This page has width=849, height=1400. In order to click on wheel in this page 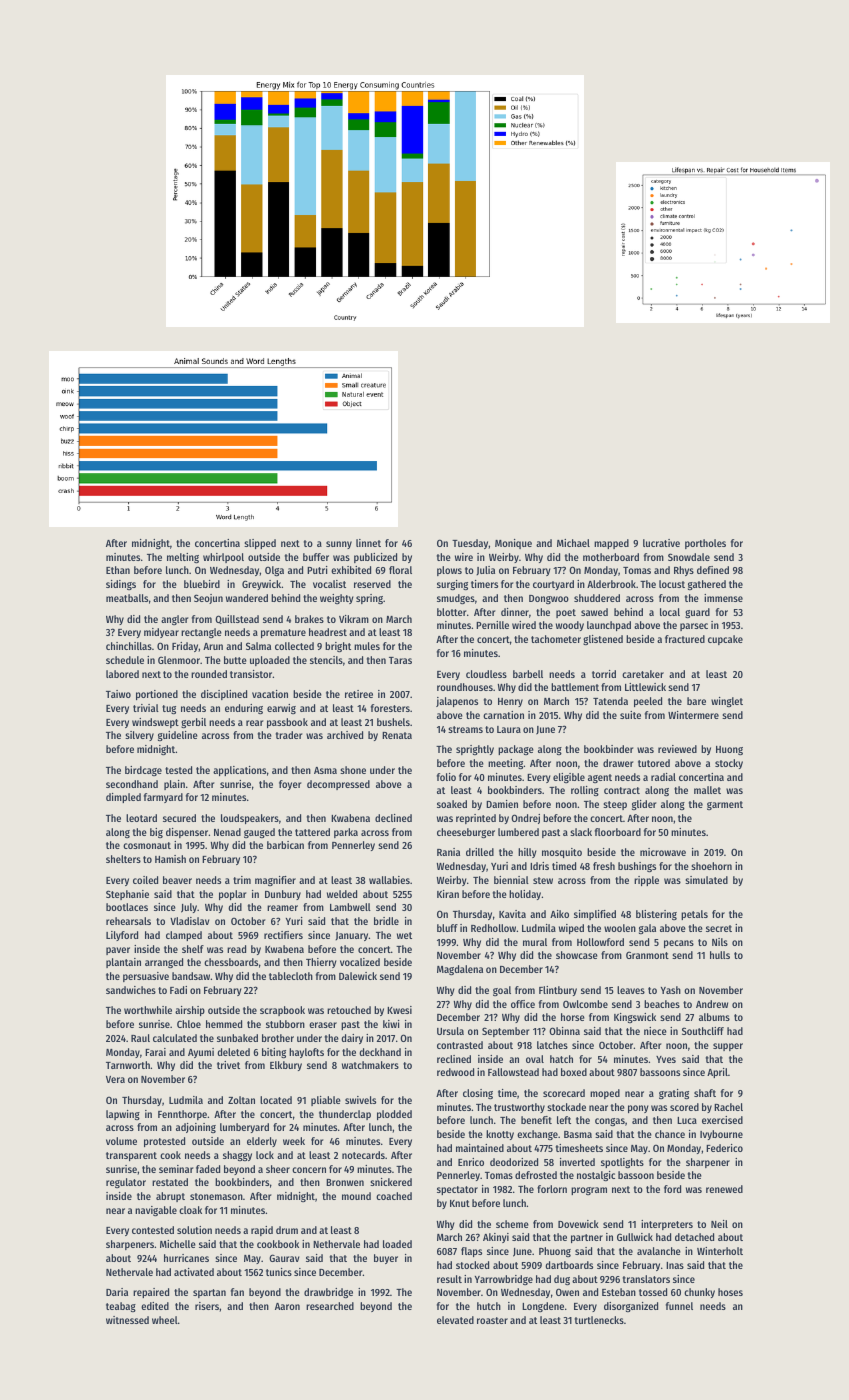, I will do `click(165, 1320)`.
